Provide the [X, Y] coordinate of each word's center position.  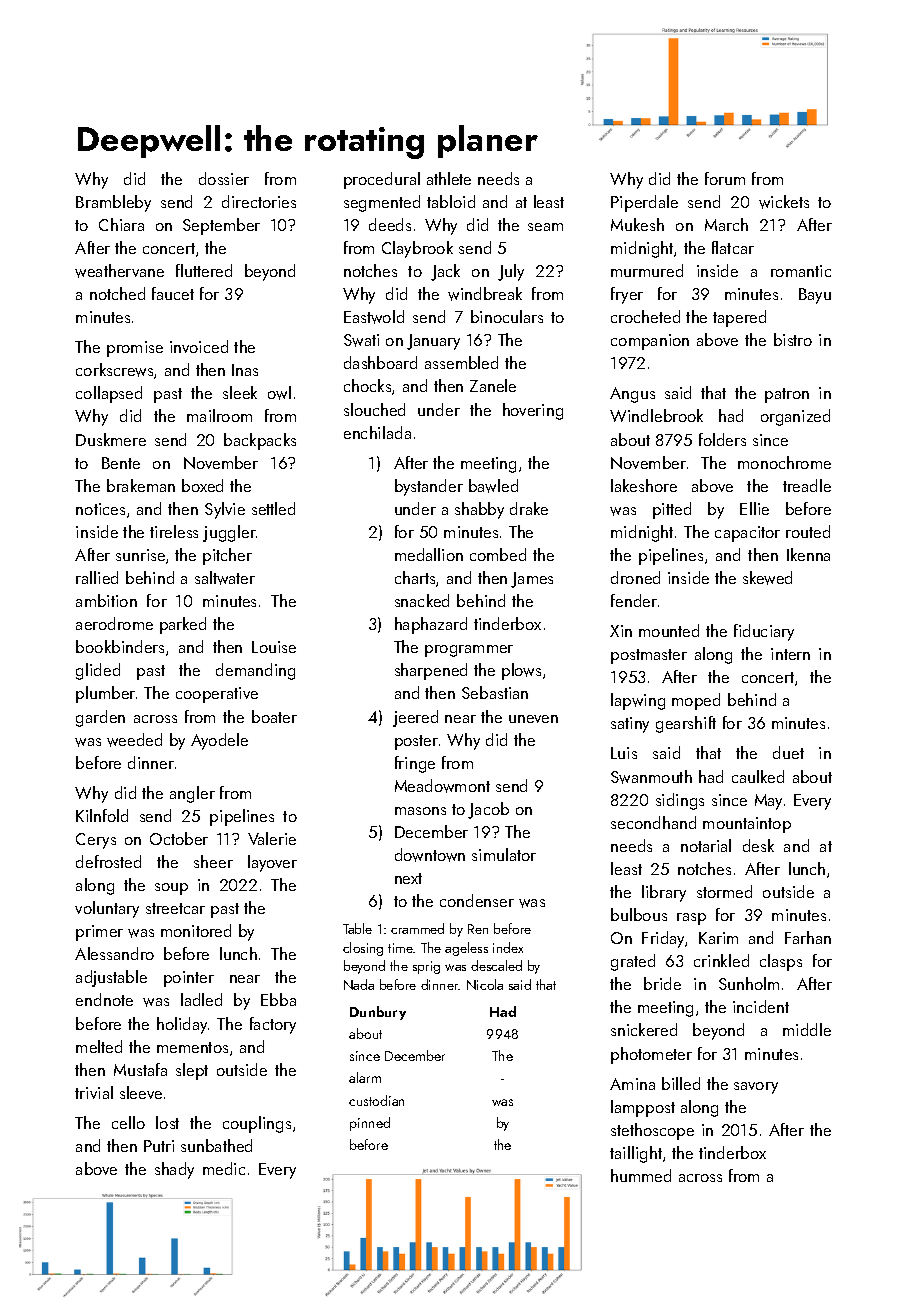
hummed [641, 1175]
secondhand [653, 822]
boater [274, 716]
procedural [382, 180]
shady [174, 1170]
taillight [636, 1154]
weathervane [119, 271]
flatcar [733, 247]
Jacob [488, 810]
